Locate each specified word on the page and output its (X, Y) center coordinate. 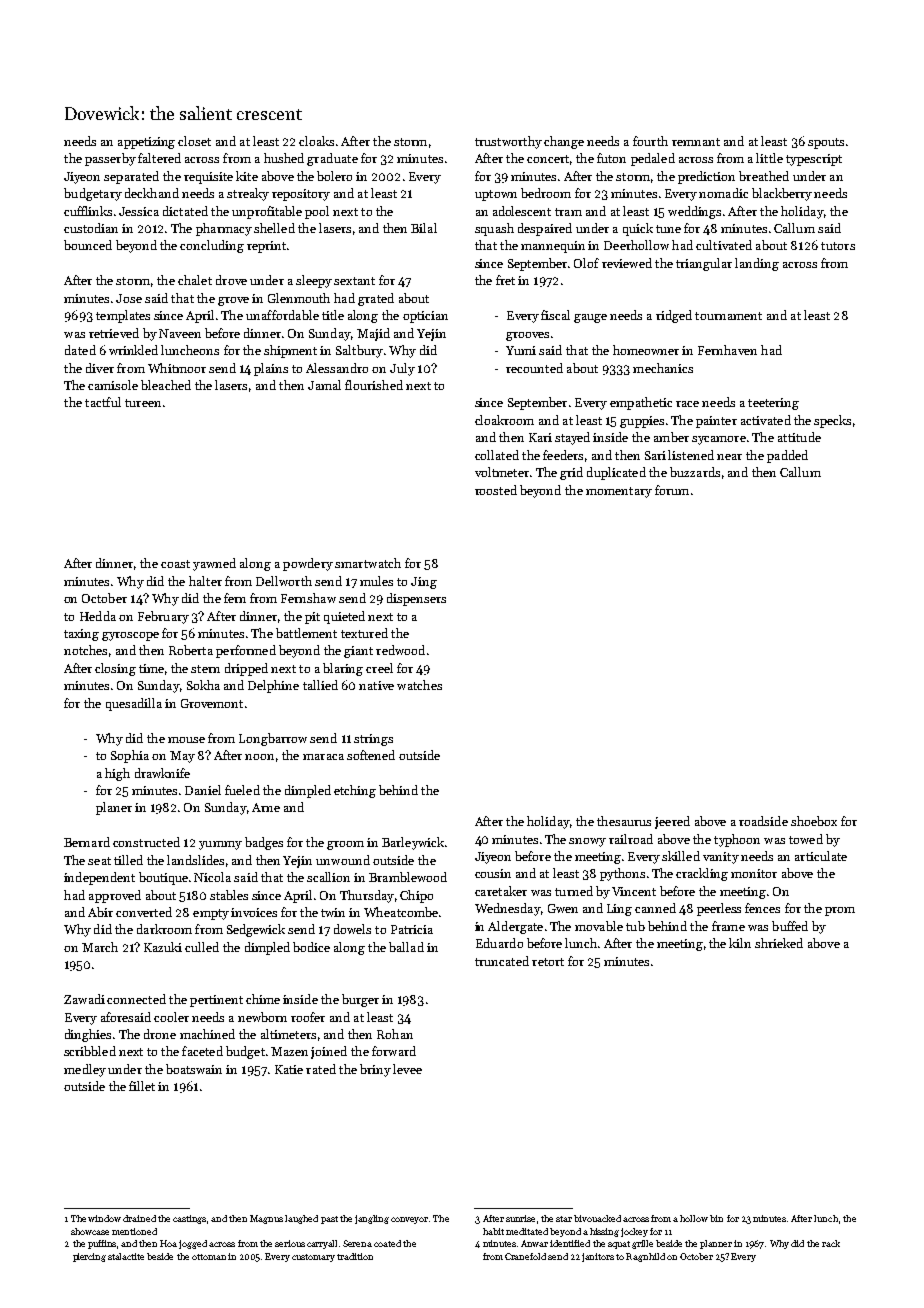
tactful (103, 402)
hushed (284, 158)
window (104, 1218)
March (100, 947)
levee (407, 1069)
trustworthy (508, 142)
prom (840, 911)
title (333, 315)
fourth (650, 141)
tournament (728, 316)
